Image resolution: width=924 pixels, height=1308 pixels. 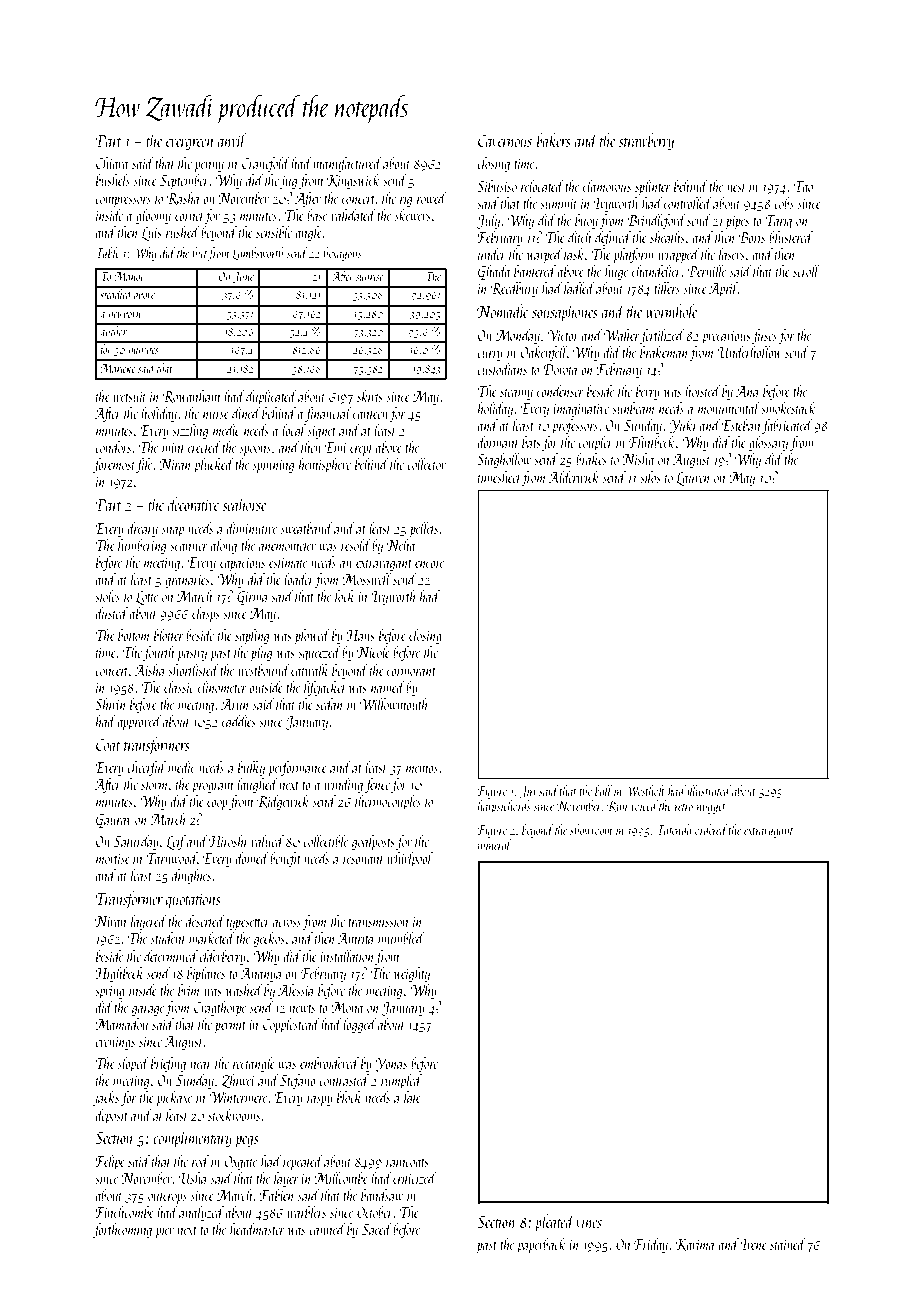 I want to click on Lauren, so click(x=693, y=479).
